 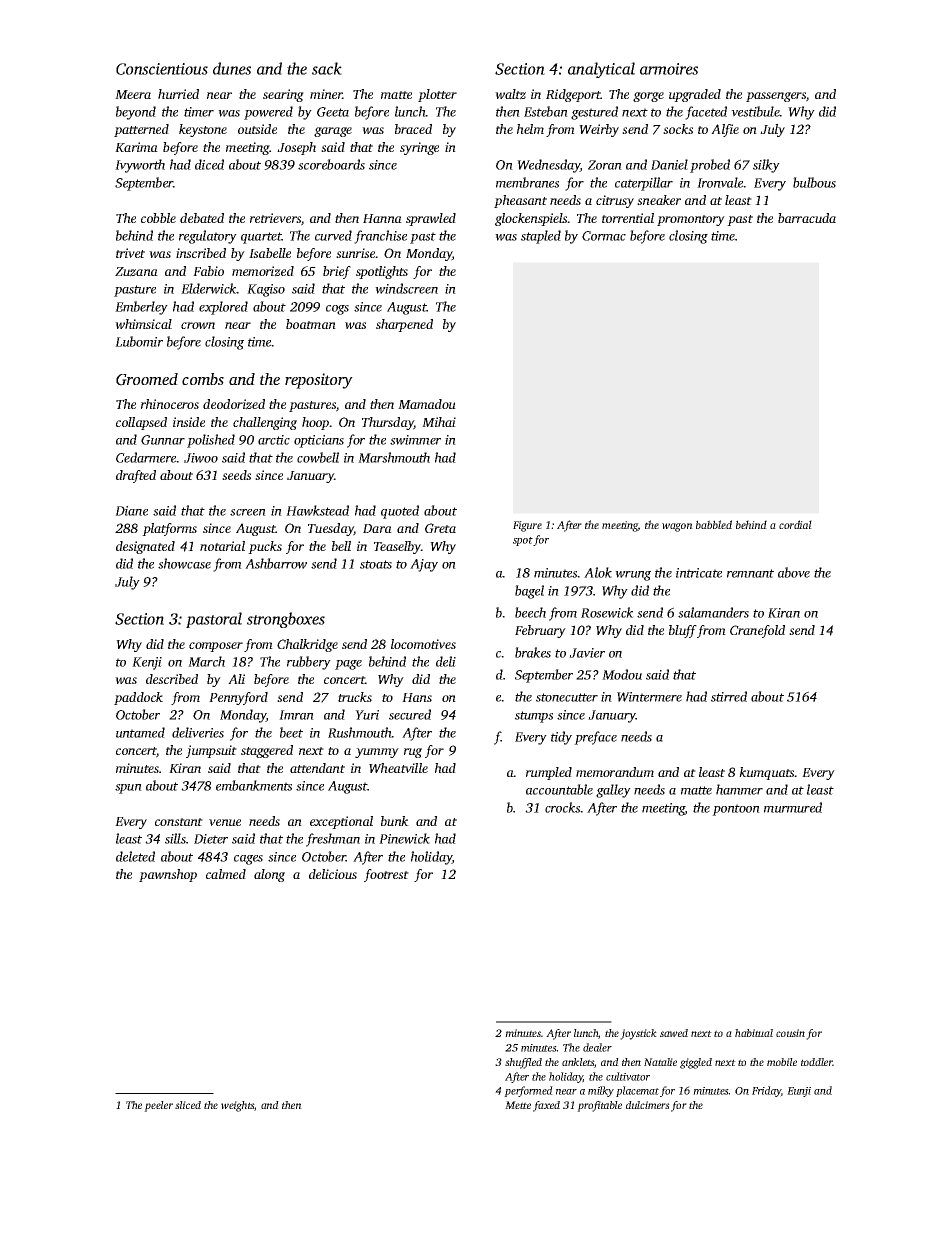 What do you see at coordinates (236, 475) in the screenshot?
I see `seeds` at bounding box center [236, 475].
